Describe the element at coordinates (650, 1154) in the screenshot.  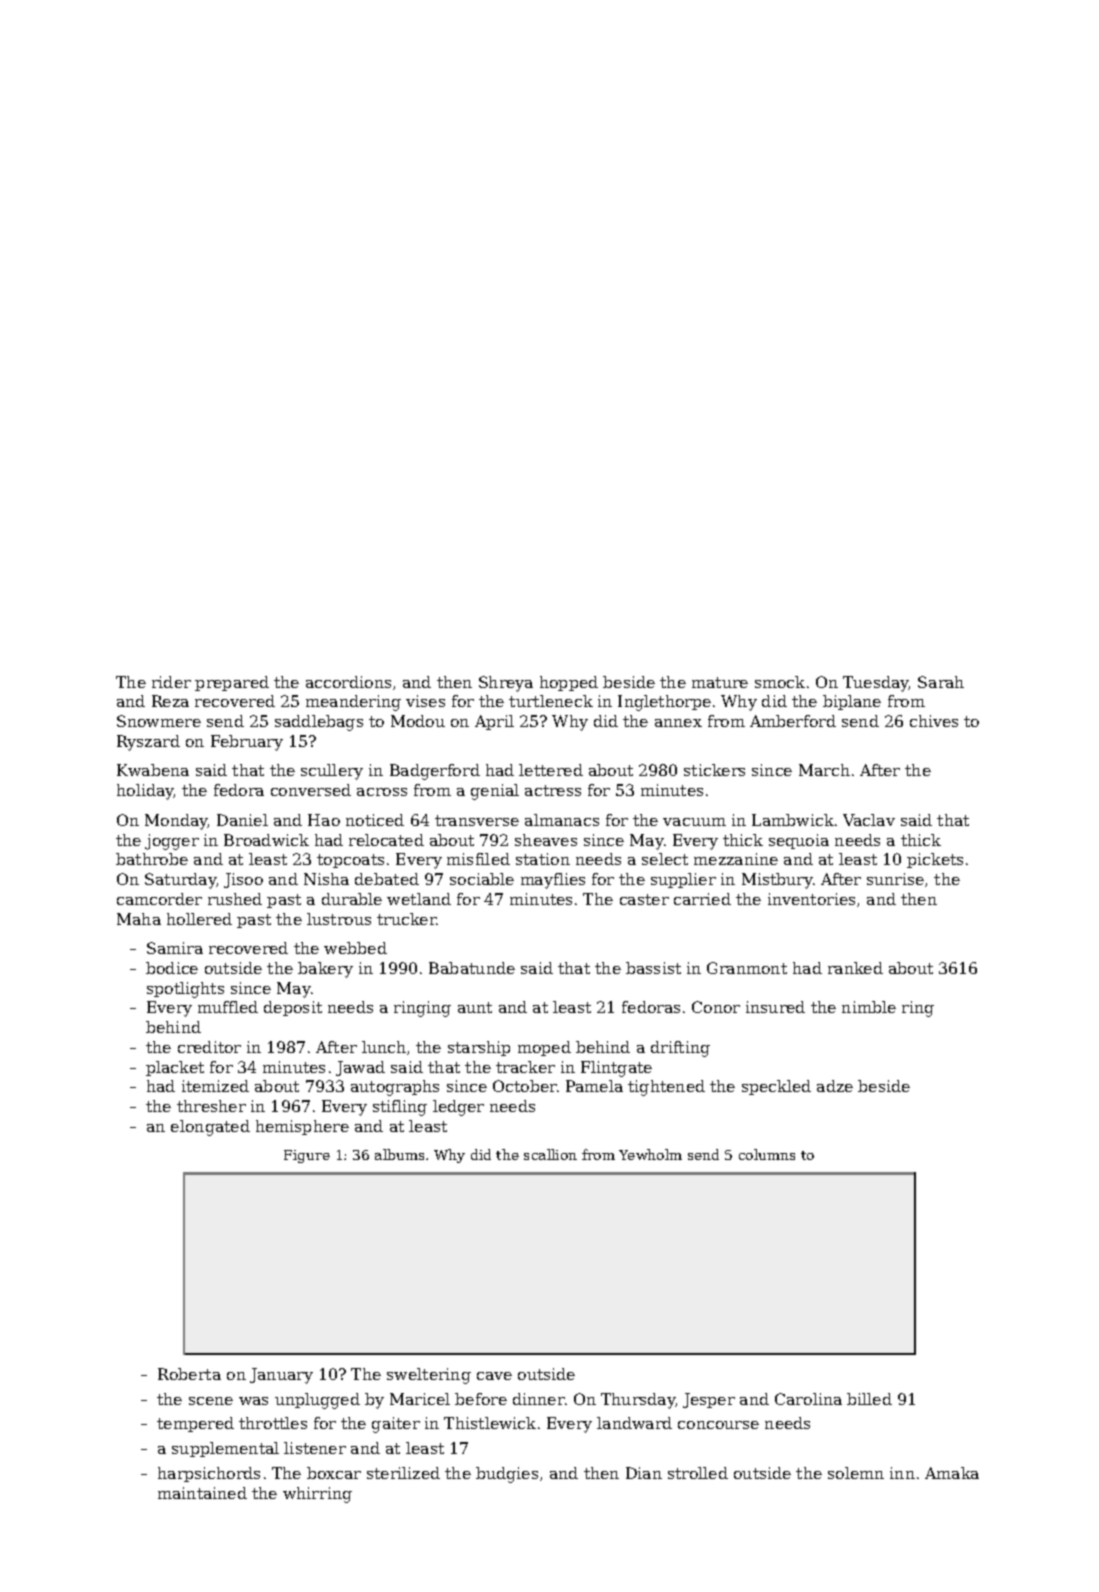
I see `Yewholm` at that location.
